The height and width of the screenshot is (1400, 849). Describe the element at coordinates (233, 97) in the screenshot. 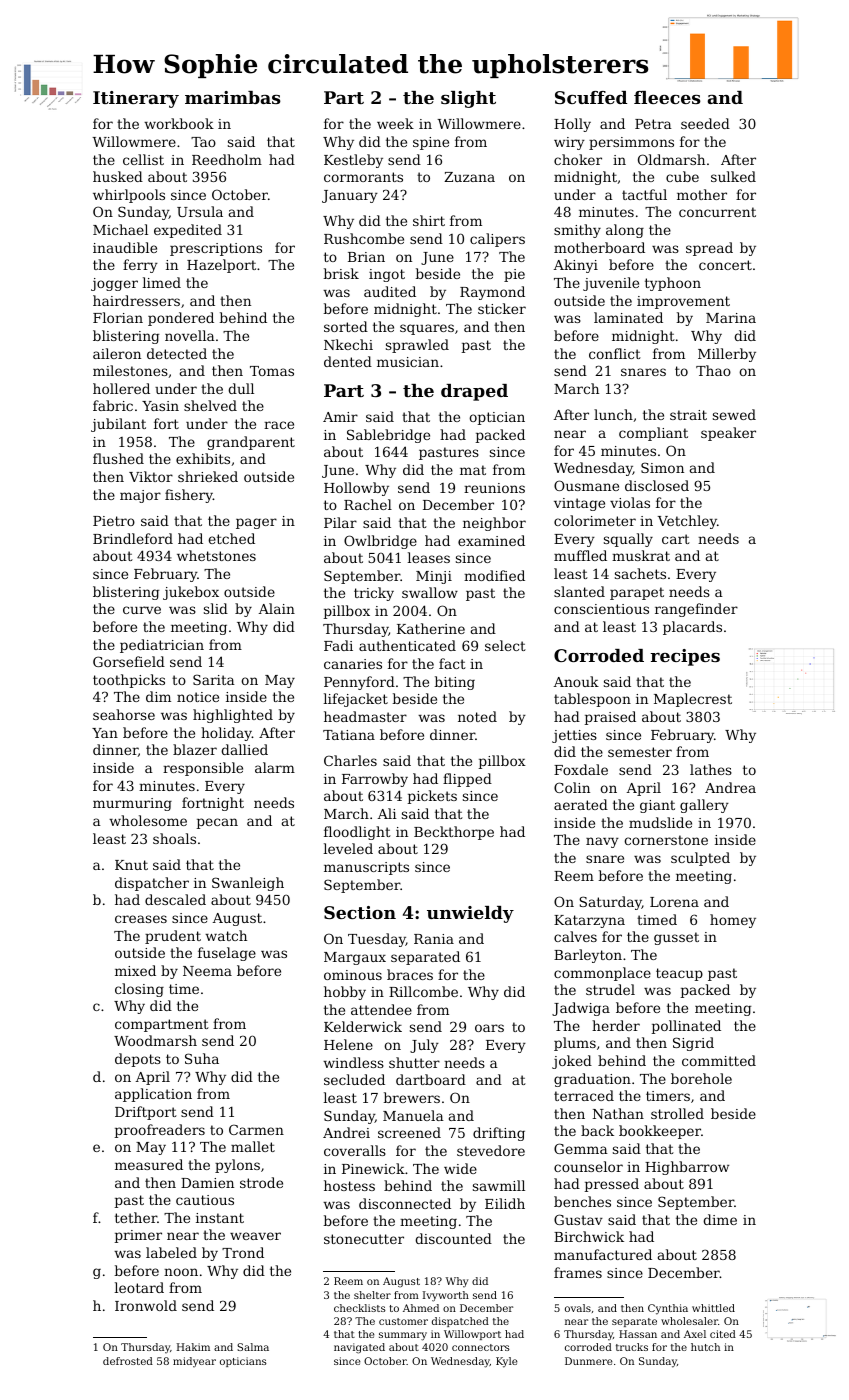

I see `marimbas` at that location.
